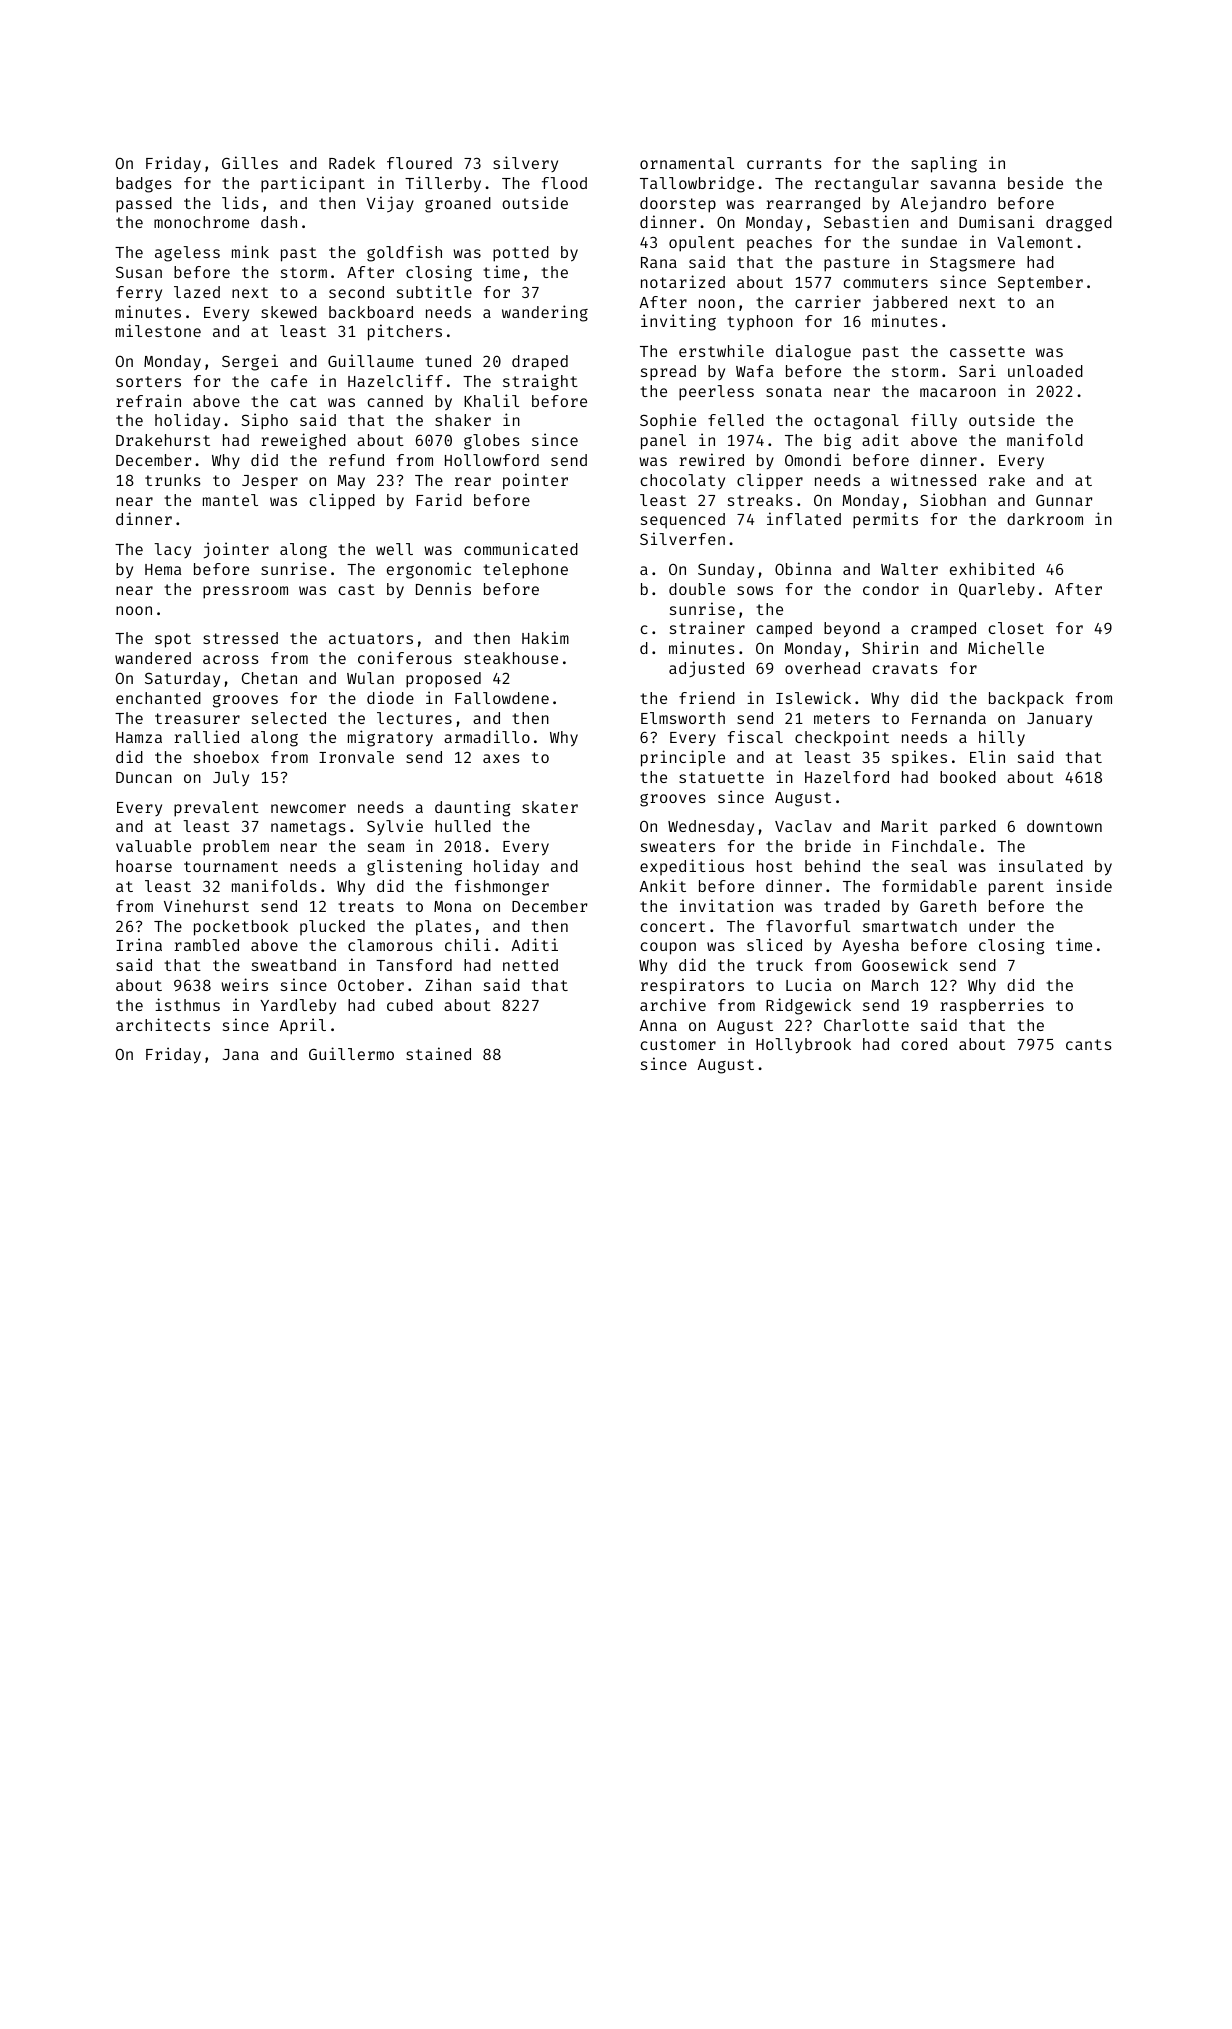  Describe the element at coordinates (332, 927) in the image. I see `plucked` at that location.
